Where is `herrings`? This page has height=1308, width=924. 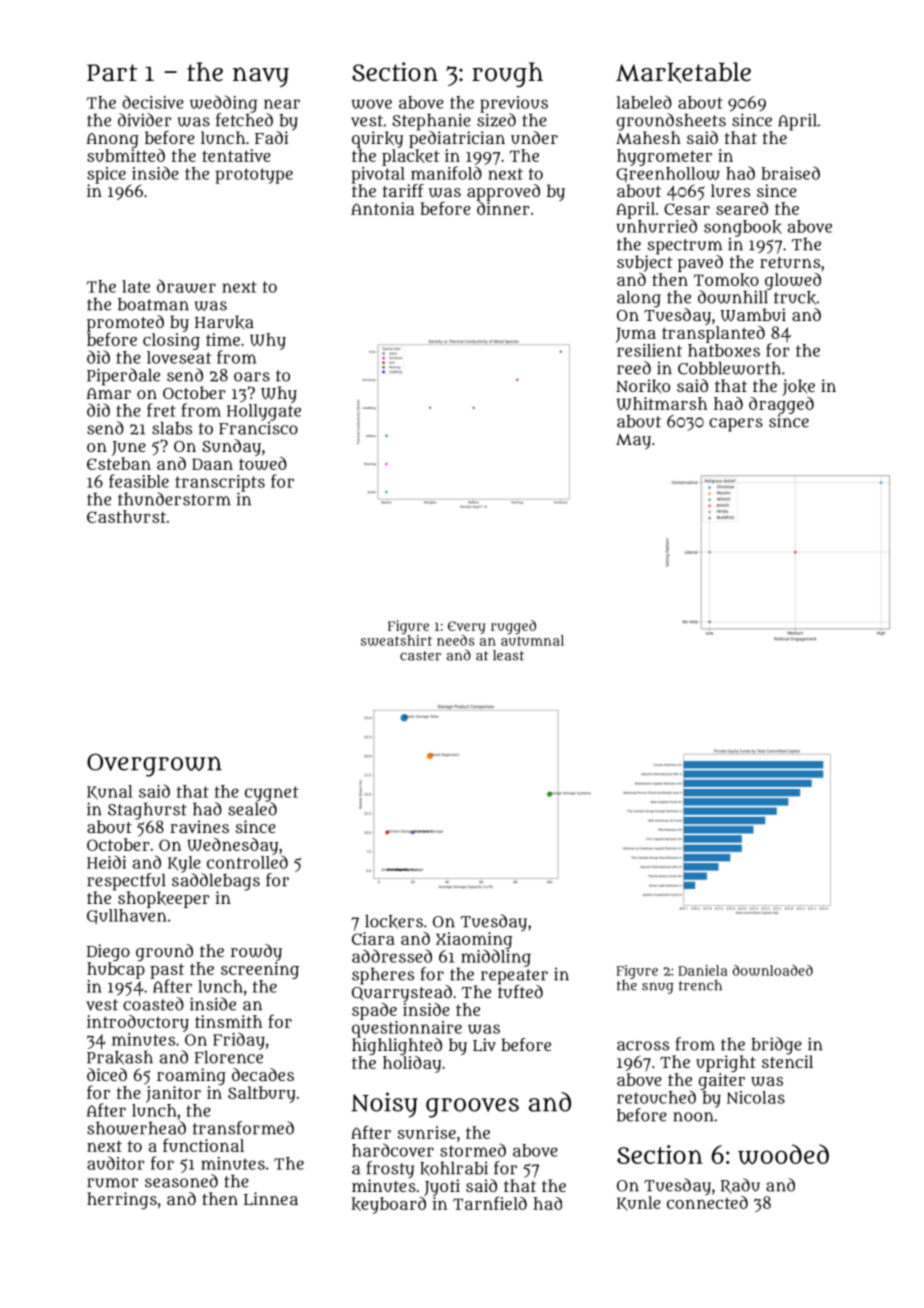 herrings is located at coordinates (122, 1200).
